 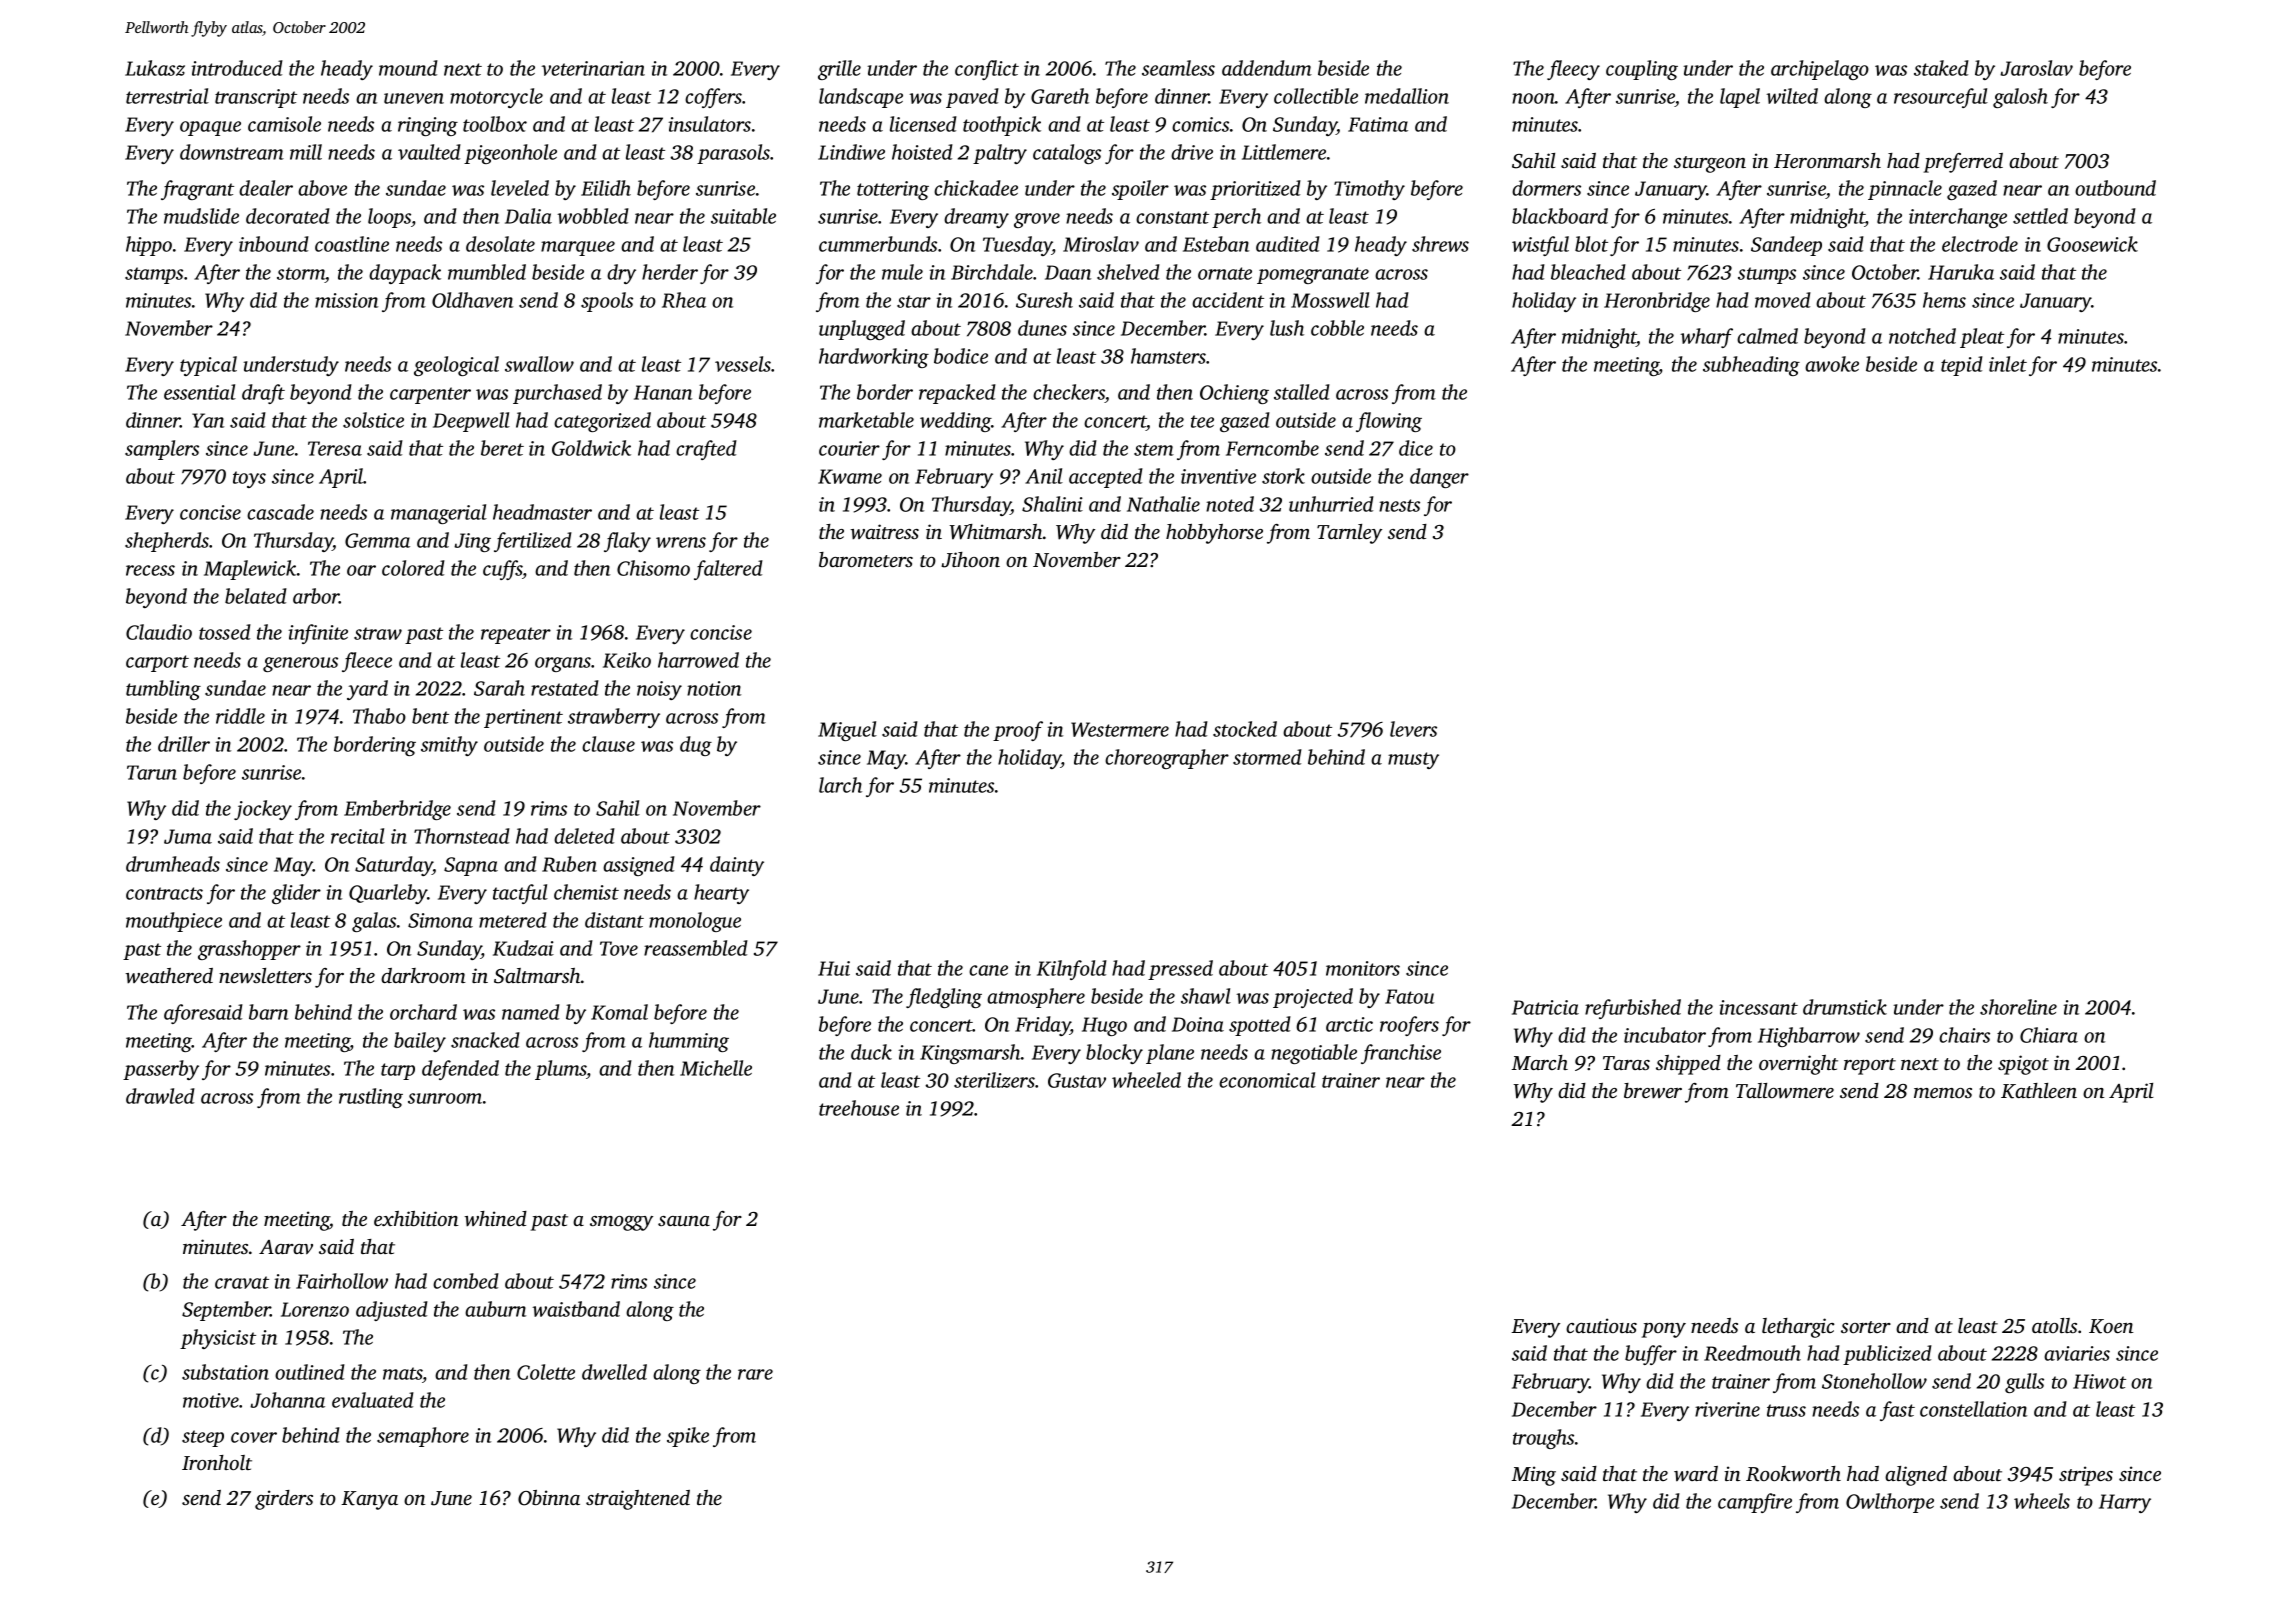 What do you see at coordinates (614, 1372) in the screenshot?
I see `dwelled` at bounding box center [614, 1372].
